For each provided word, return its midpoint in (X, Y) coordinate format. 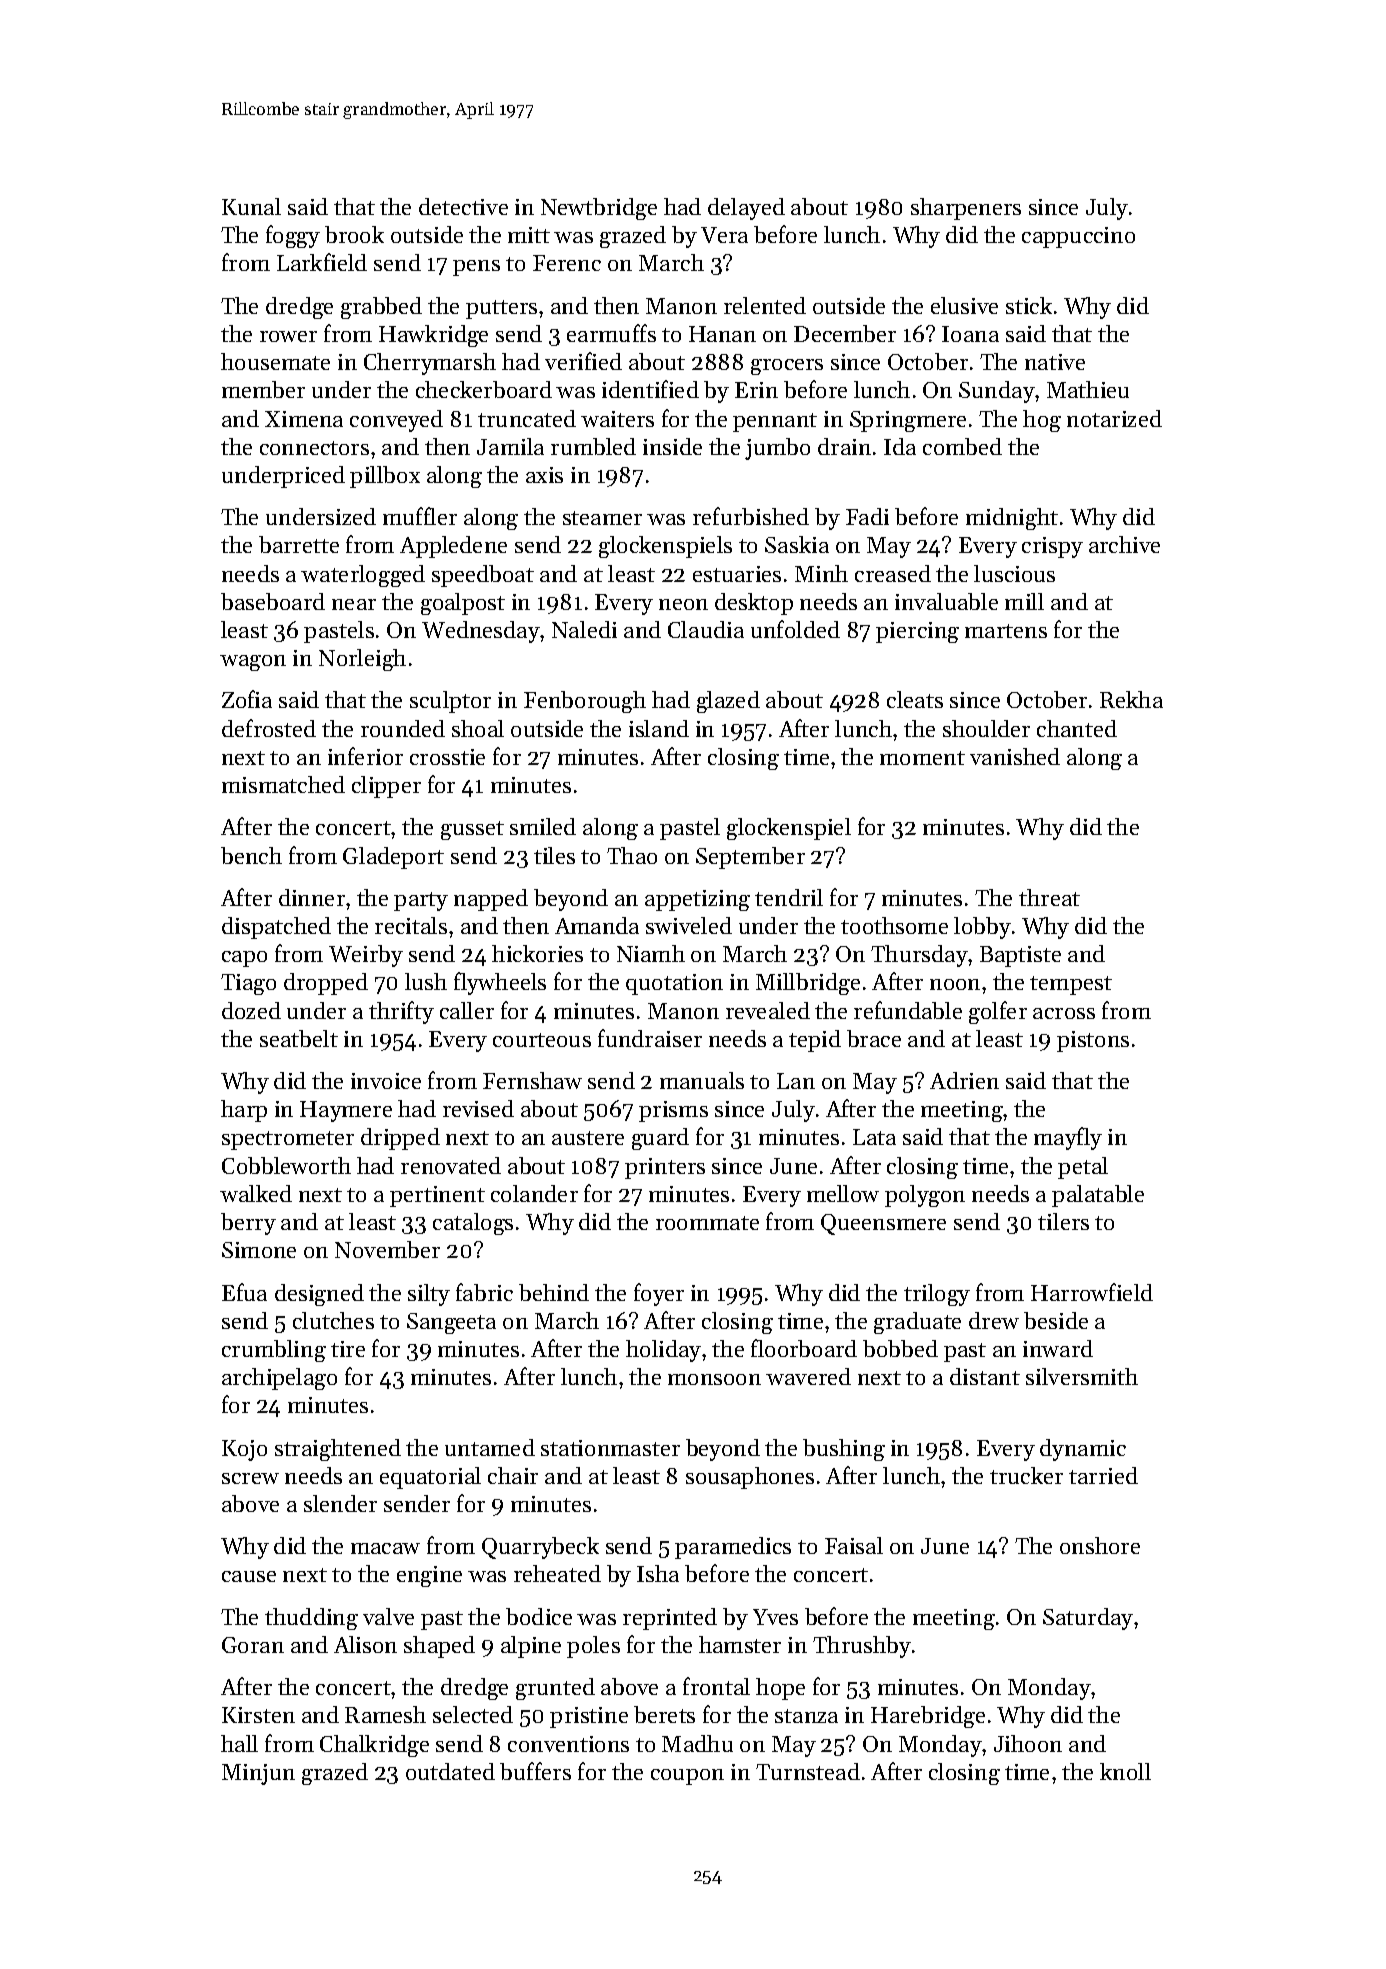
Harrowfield (1092, 1292)
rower (288, 336)
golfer (998, 1012)
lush (426, 981)
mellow (843, 1193)
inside (672, 446)
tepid (815, 1041)
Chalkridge (374, 1746)
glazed (728, 702)
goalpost (463, 604)
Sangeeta (451, 1323)
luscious (1014, 573)
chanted (1077, 728)
